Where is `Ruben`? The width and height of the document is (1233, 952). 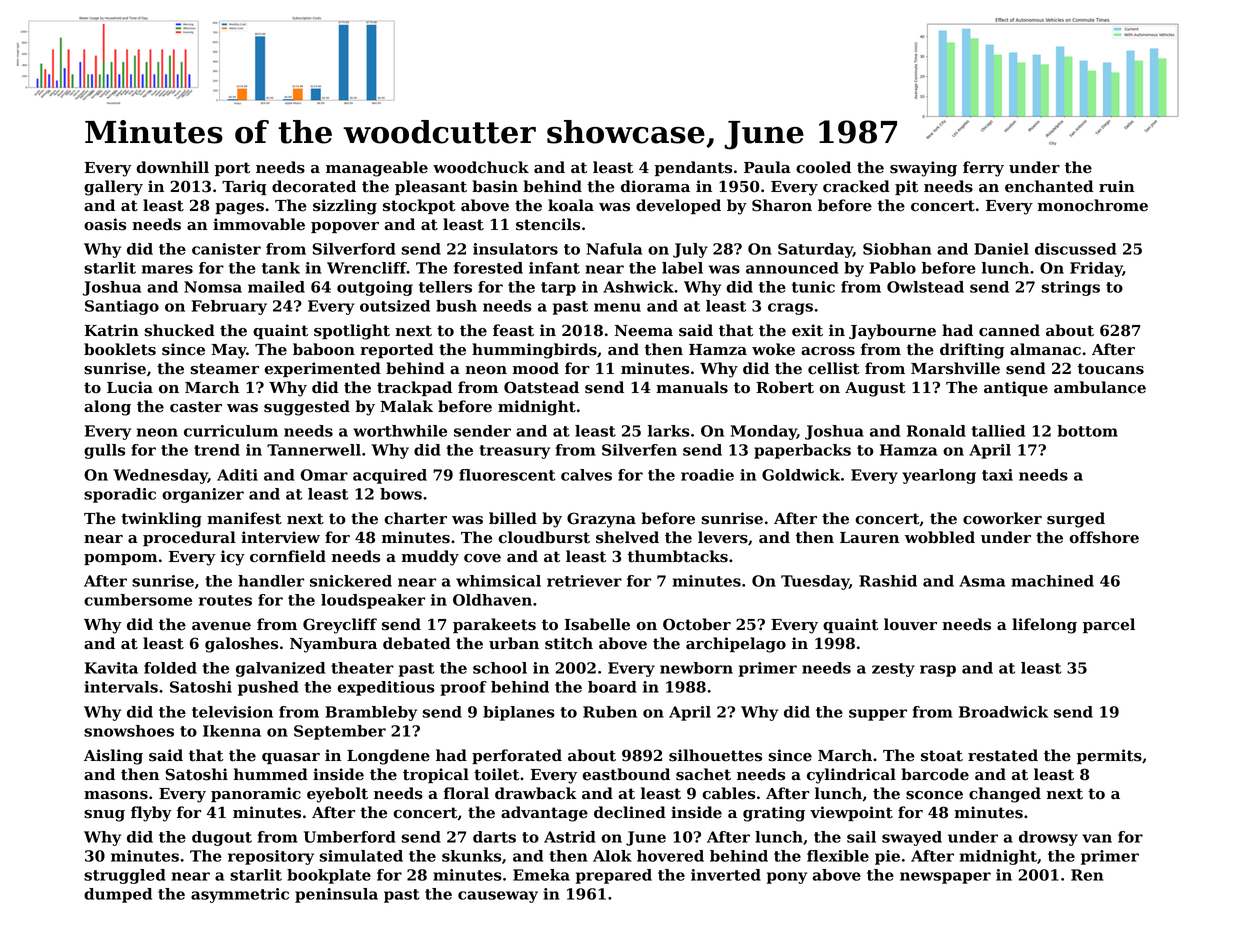
Ruben is located at coordinates (610, 712).
